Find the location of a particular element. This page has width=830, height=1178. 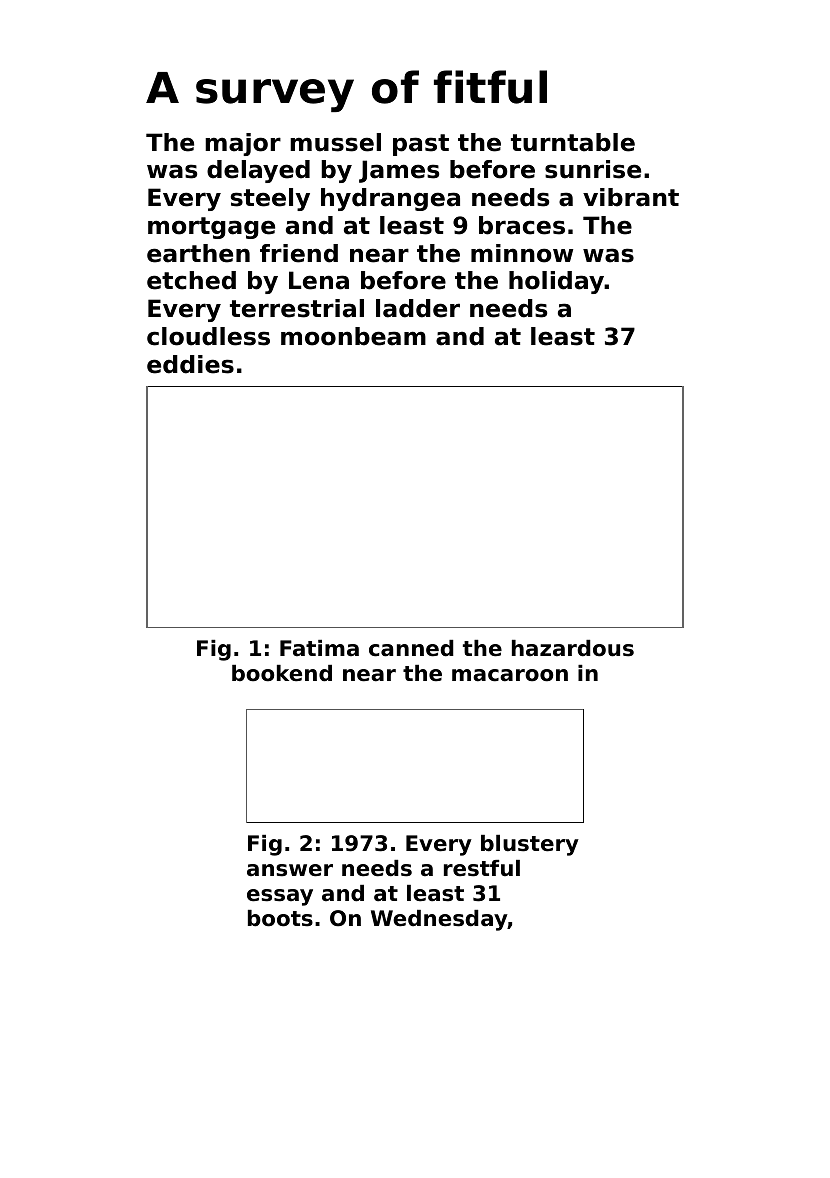

past is located at coordinates (421, 145).
